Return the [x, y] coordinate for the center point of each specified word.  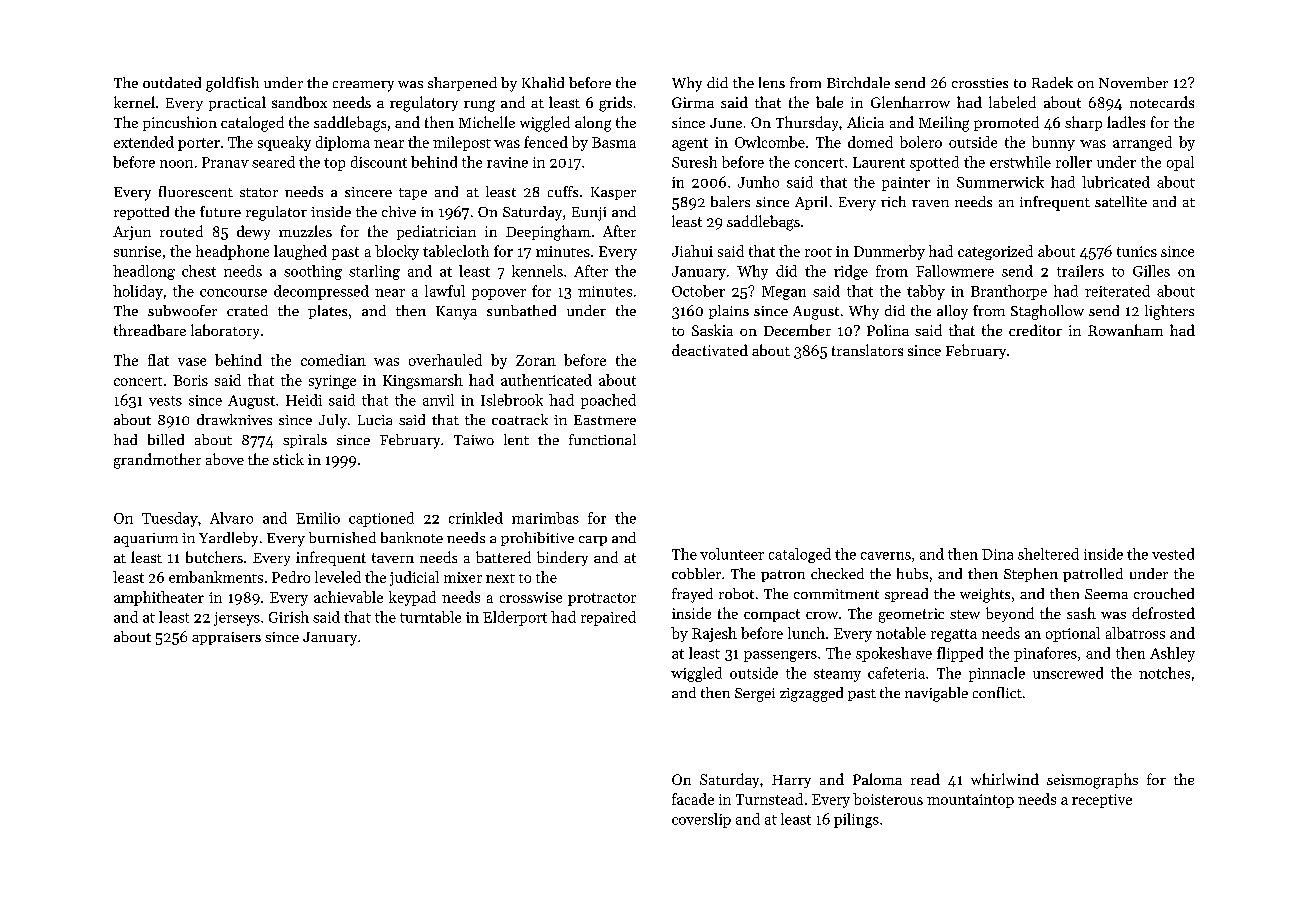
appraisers [226, 638]
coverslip [701, 820]
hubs [912, 573]
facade [693, 799]
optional [1073, 634]
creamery [363, 86]
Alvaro [231, 518]
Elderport [515, 618]
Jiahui [692, 251]
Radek [1052, 82]
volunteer [732, 554]
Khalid [543, 82]
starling [374, 272]
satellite [1121, 201]
